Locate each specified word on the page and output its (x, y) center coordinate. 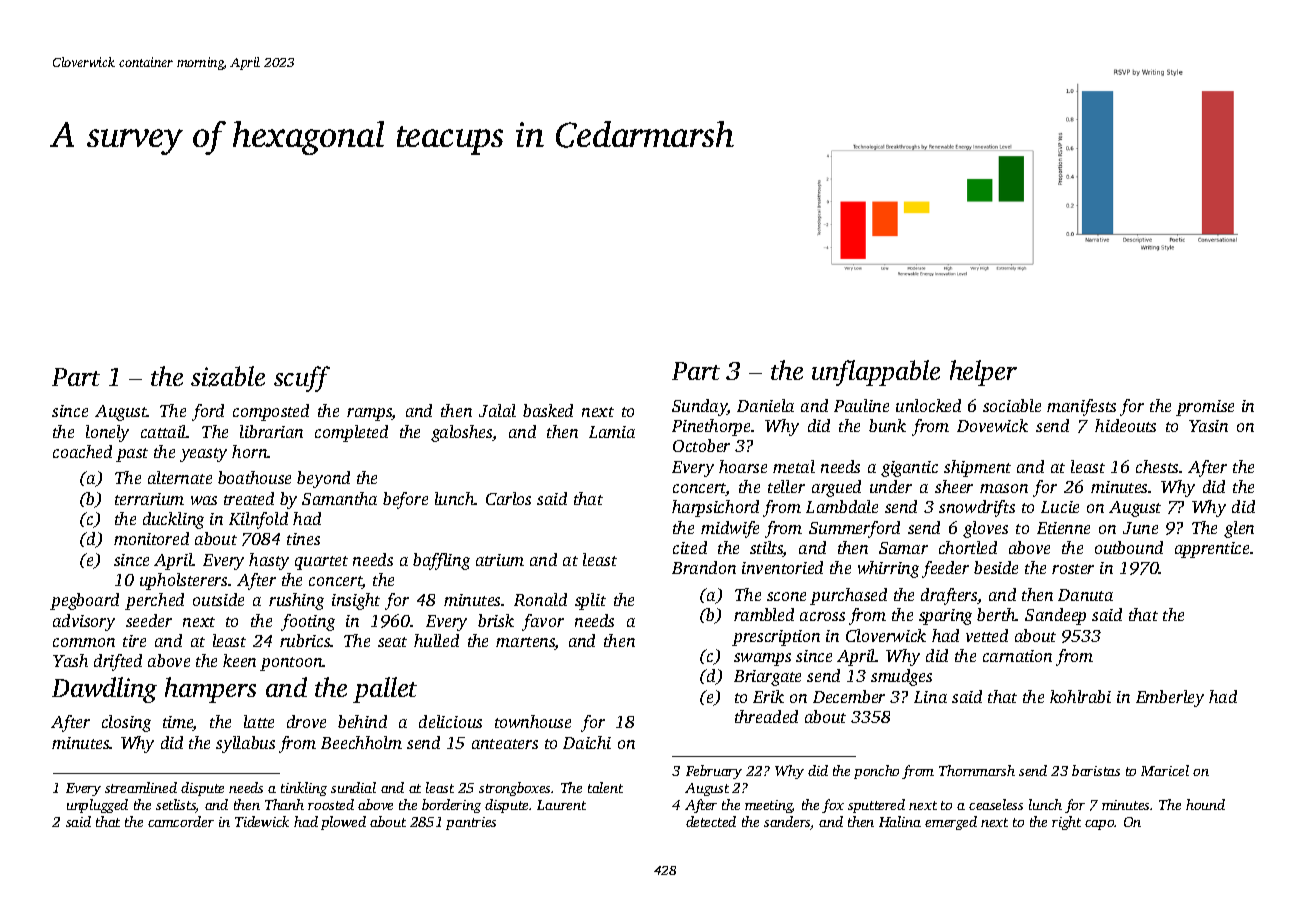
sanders (787, 823)
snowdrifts (977, 508)
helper (983, 373)
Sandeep (1055, 616)
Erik (768, 696)
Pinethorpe (711, 427)
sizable (228, 376)
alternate (180, 477)
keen (239, 660)
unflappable (876, 373)
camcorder (181, 821)
